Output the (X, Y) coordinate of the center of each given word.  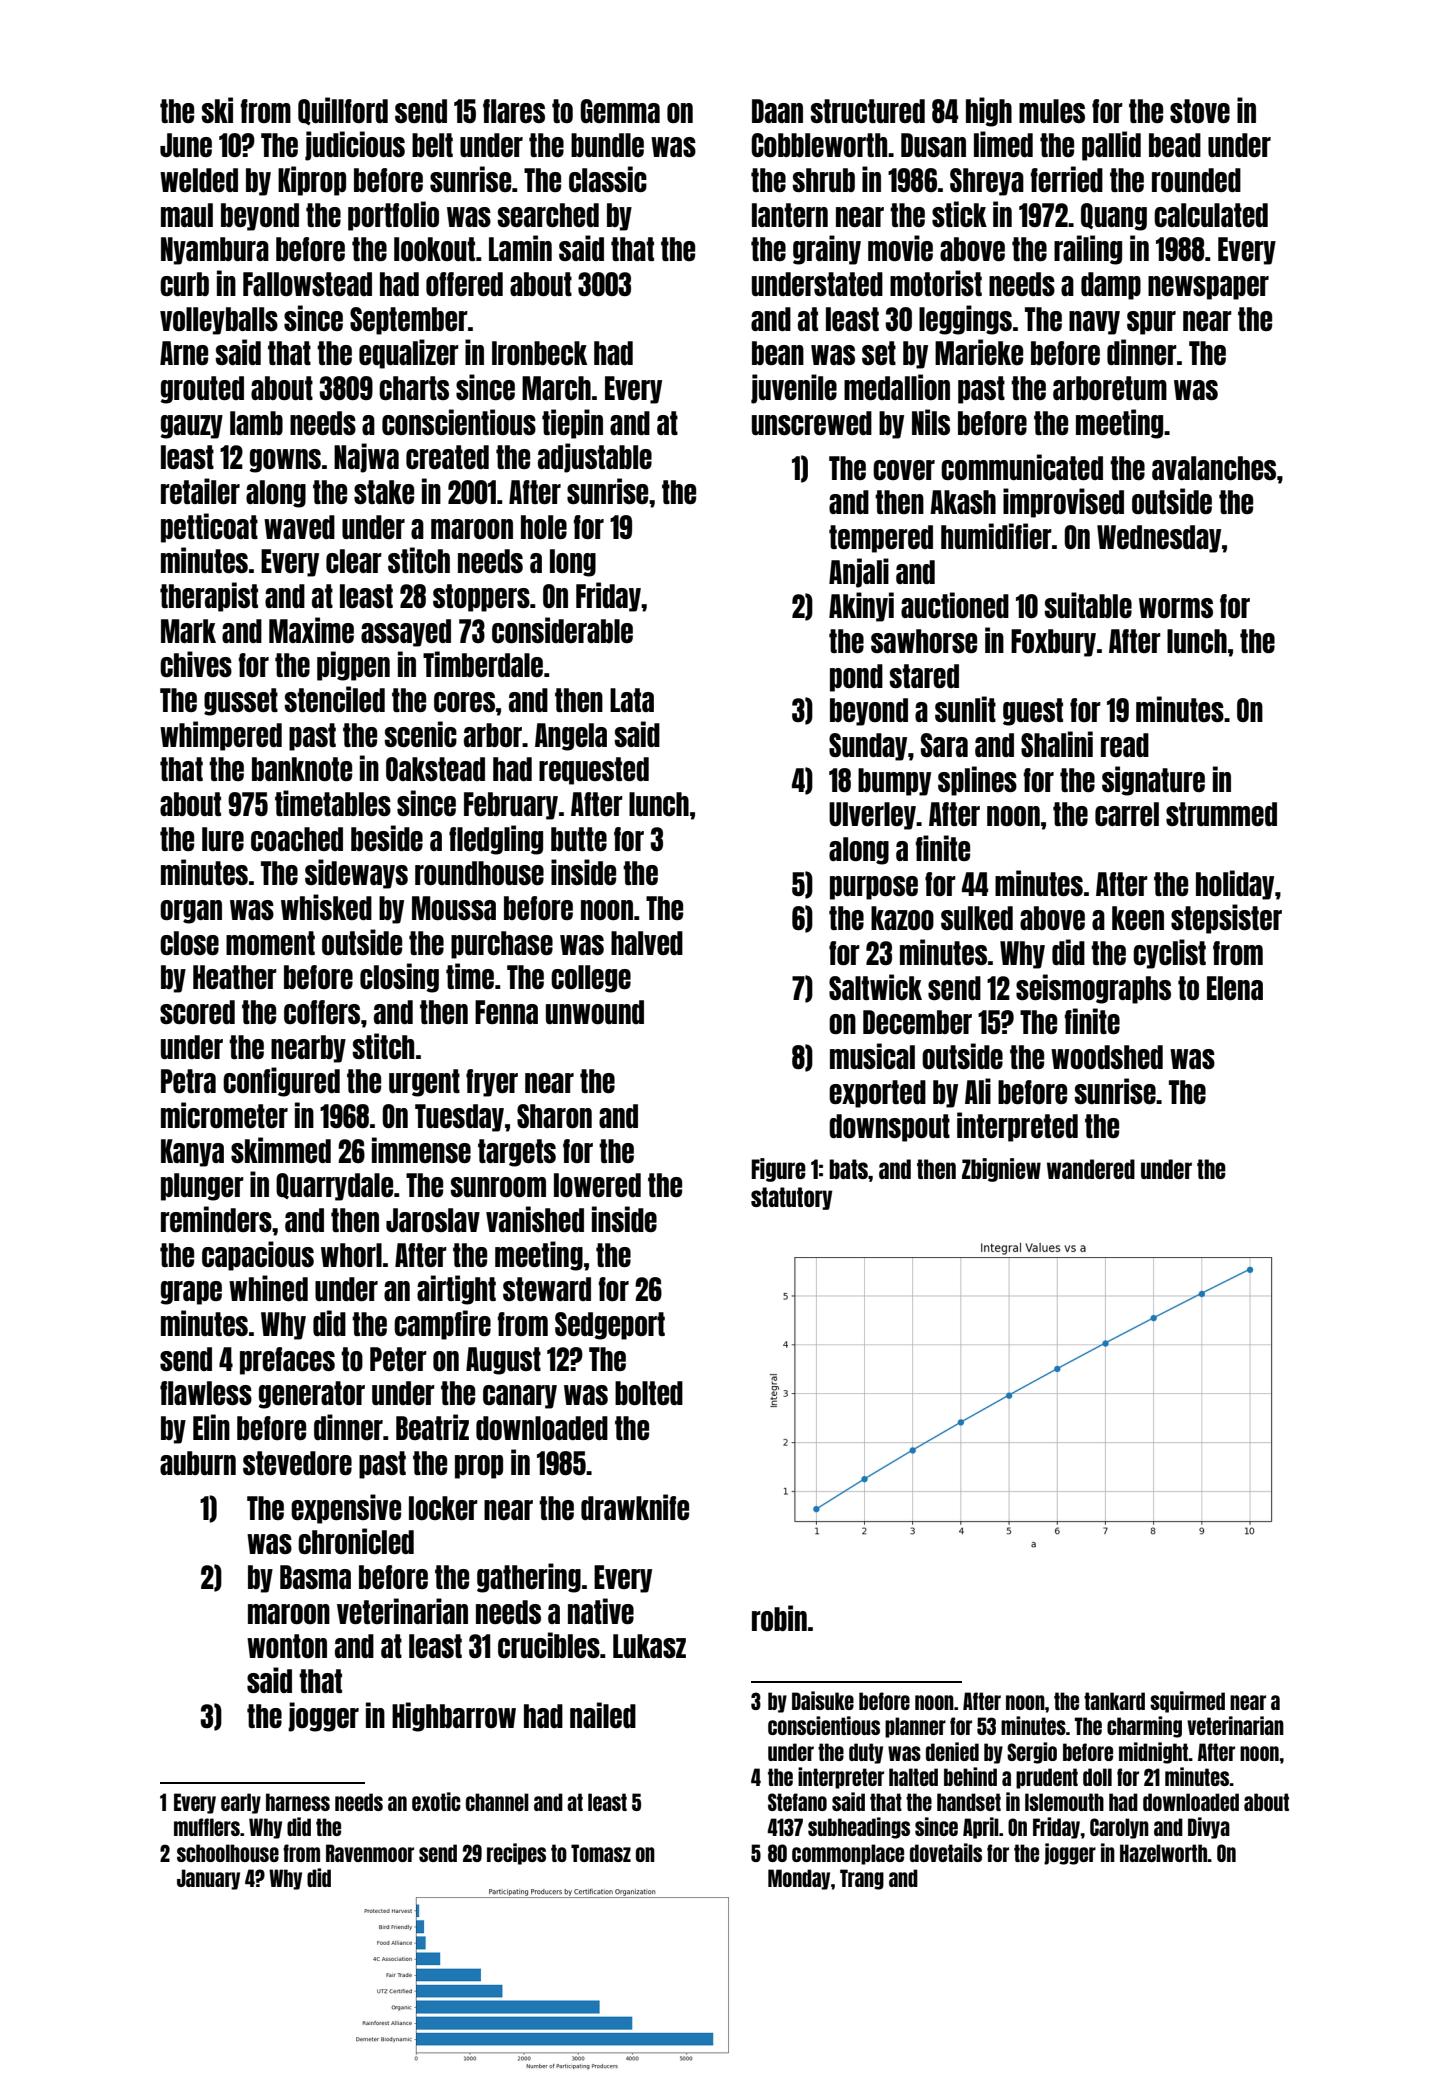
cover (904, 470)
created (447, 457)
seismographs (1093, 989)
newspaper (1208, 288)
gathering (529, 1578)
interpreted (1017, 1127)
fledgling (496, 840)
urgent (424, 1083)
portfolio (393, 216)
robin (779, 1618)
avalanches (1214, 468)
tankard (1114, 1701)
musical (872, 1056)
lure (223, 839)
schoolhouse (228, 1853)
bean (778, 353)
